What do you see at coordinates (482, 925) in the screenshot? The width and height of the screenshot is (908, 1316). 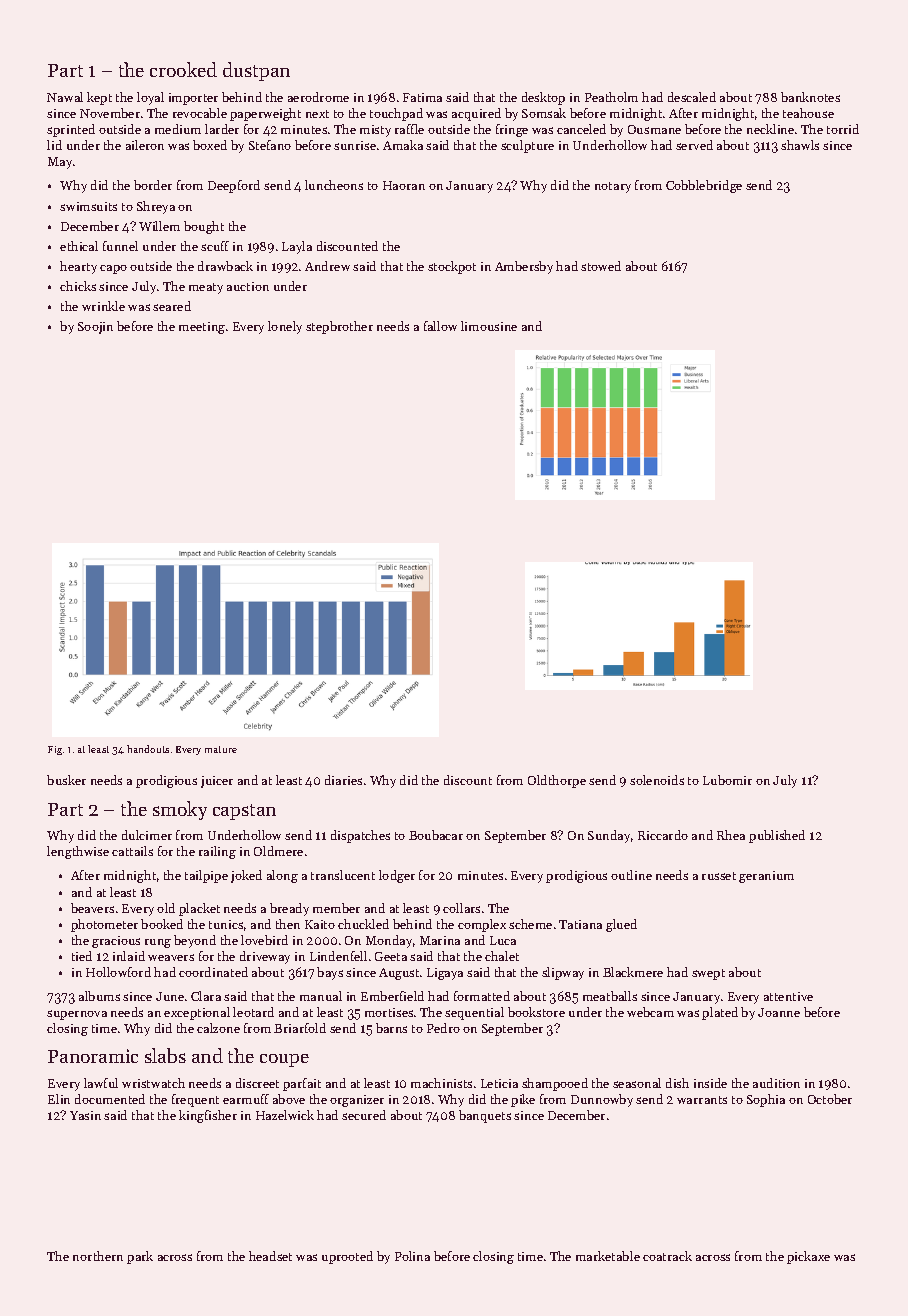 I see `complex` at bounding box center [482, 925].
